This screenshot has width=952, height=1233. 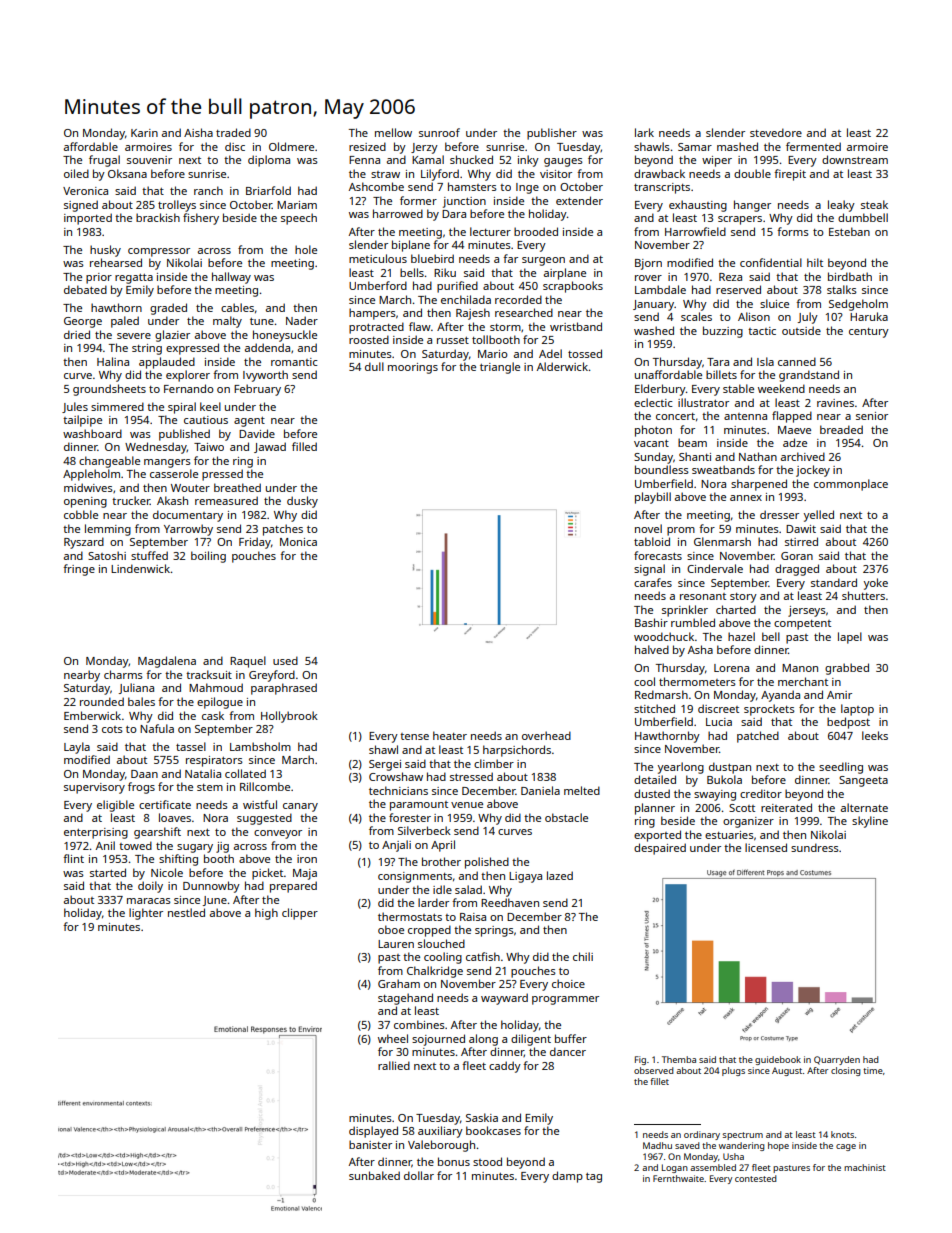 I want to click on mellow, so click(x=393, y=132).
